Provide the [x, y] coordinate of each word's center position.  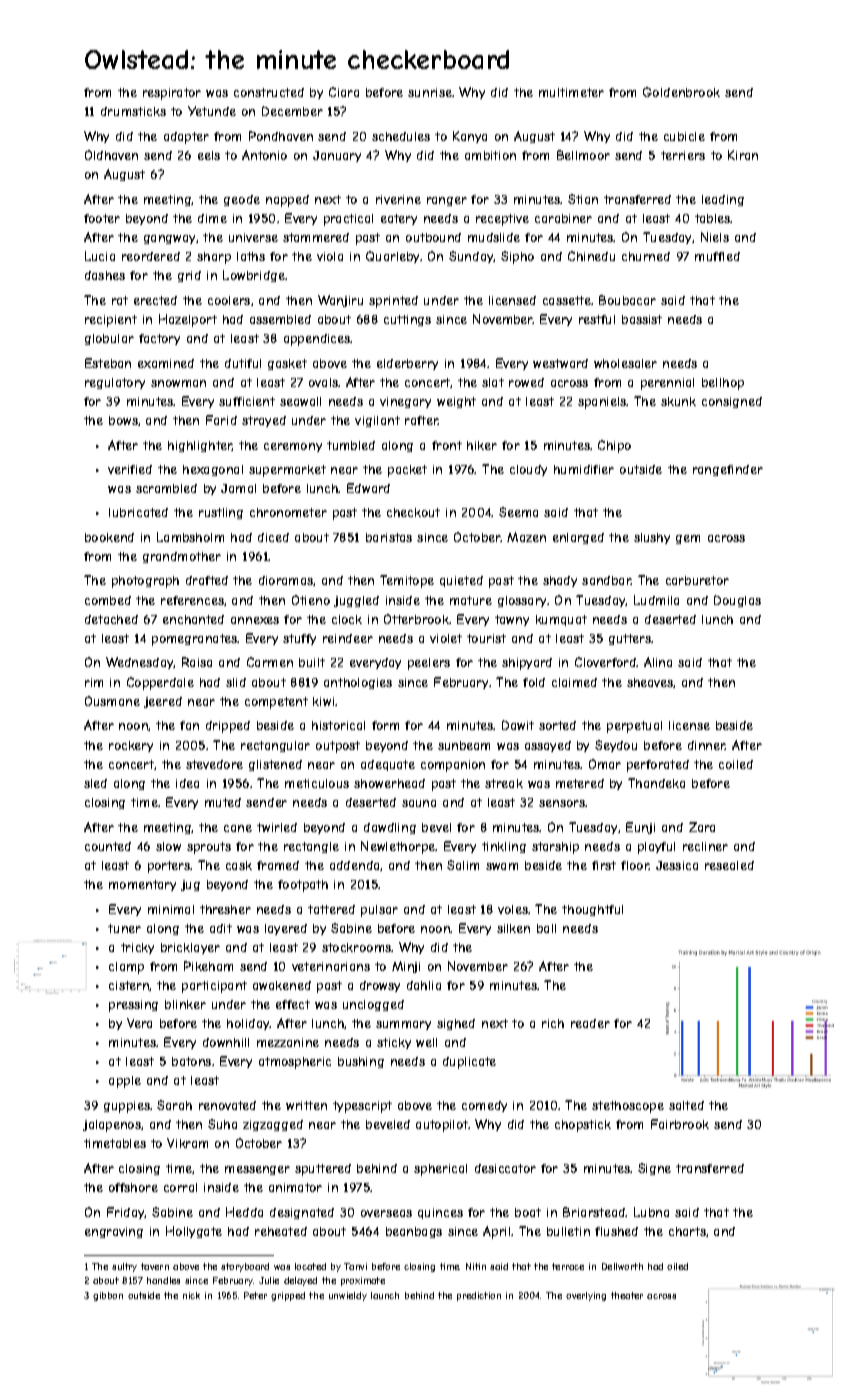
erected [155, 300]
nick [191, 1295]
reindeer [348, 638]
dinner [707, 745]
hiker [482, 445]
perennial [667, 384]
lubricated [138, 512]
